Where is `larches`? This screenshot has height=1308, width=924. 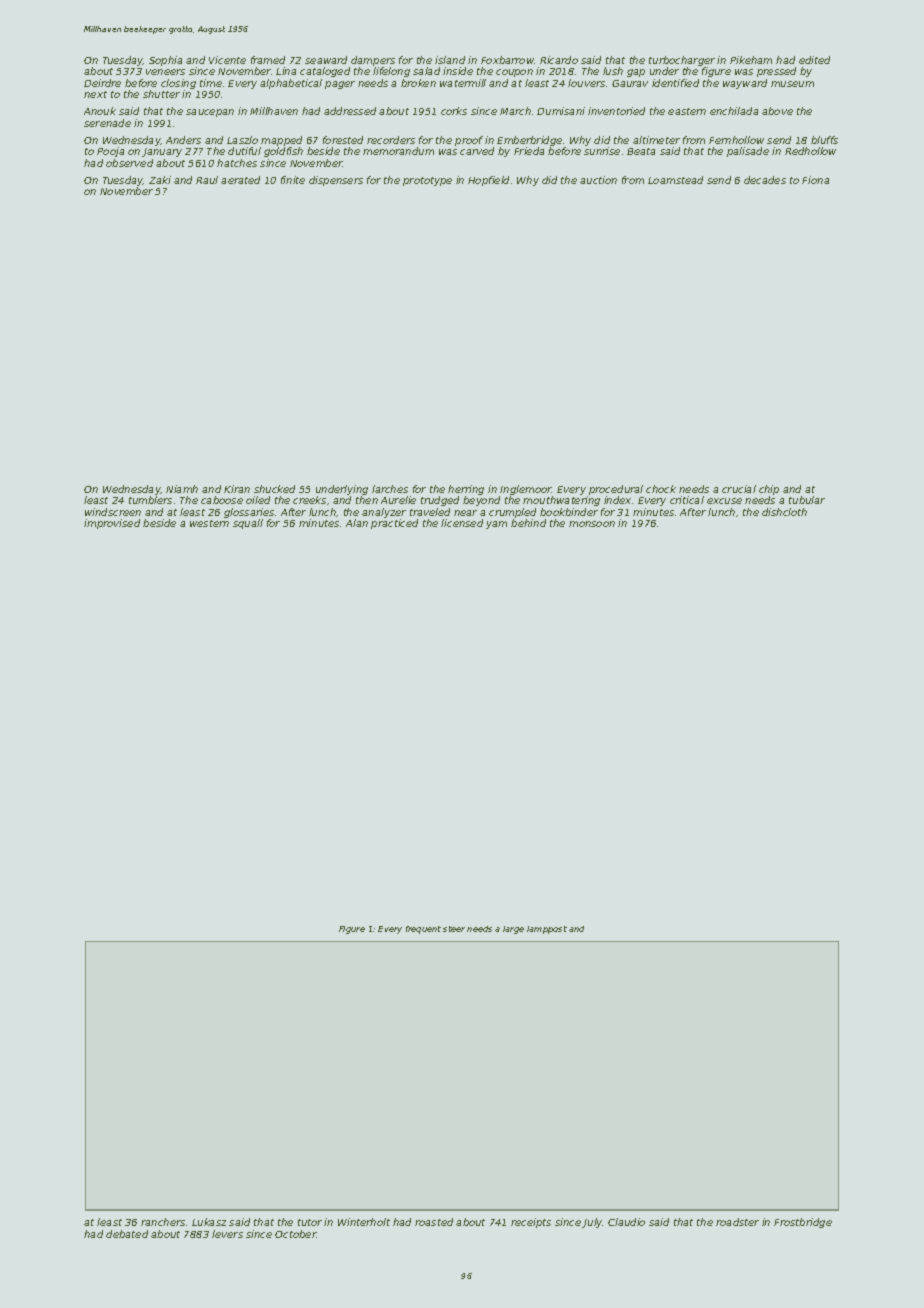 larches is located at coordinates (390, 489).
